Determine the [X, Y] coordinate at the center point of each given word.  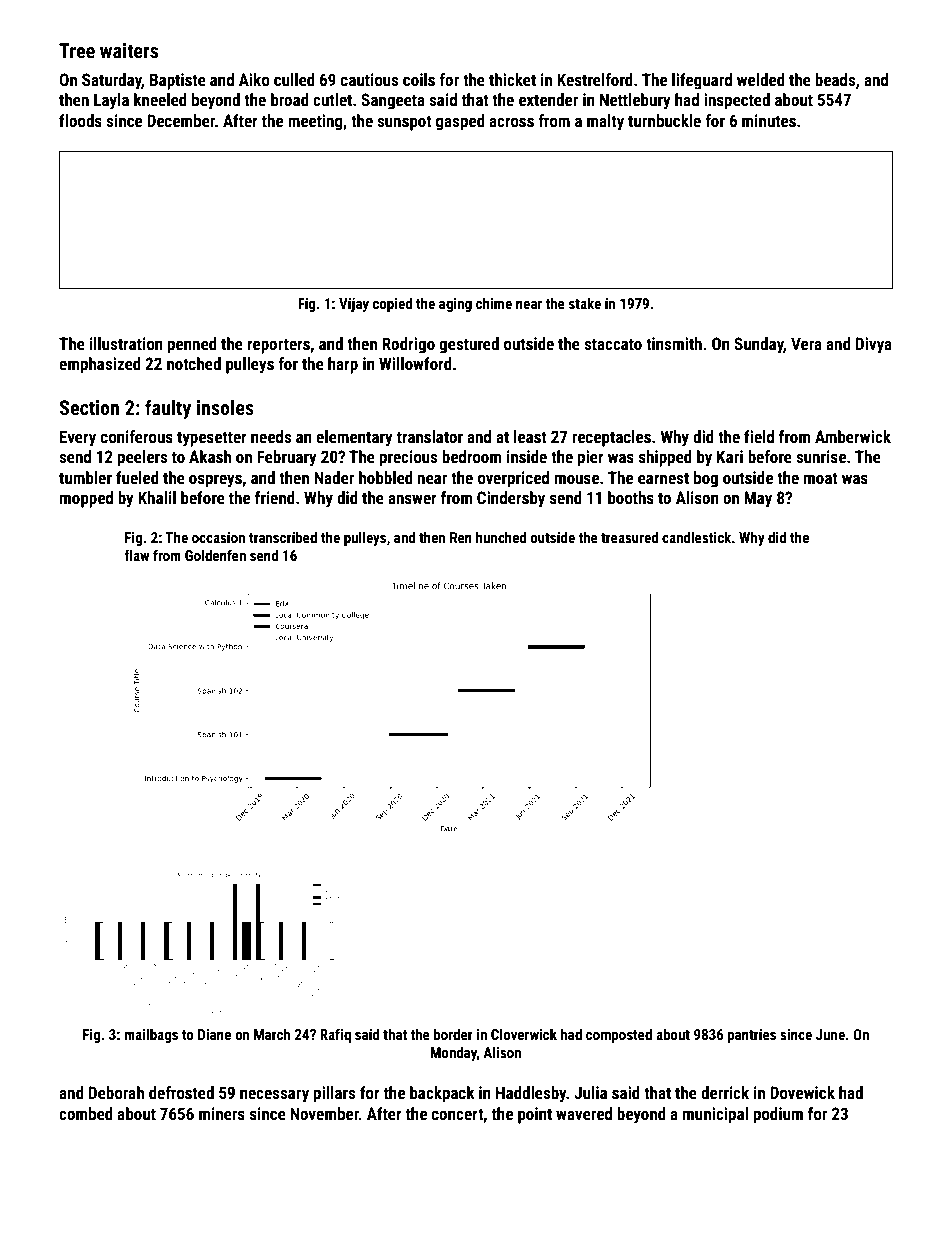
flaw [137, 555]
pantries [752, 1036]
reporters [279, 346]
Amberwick [853, 436]
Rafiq [335, 1035]
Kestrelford [595, 79]
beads [835, 79]
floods [80, 120]
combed [86, 1113]
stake [585, 303]
